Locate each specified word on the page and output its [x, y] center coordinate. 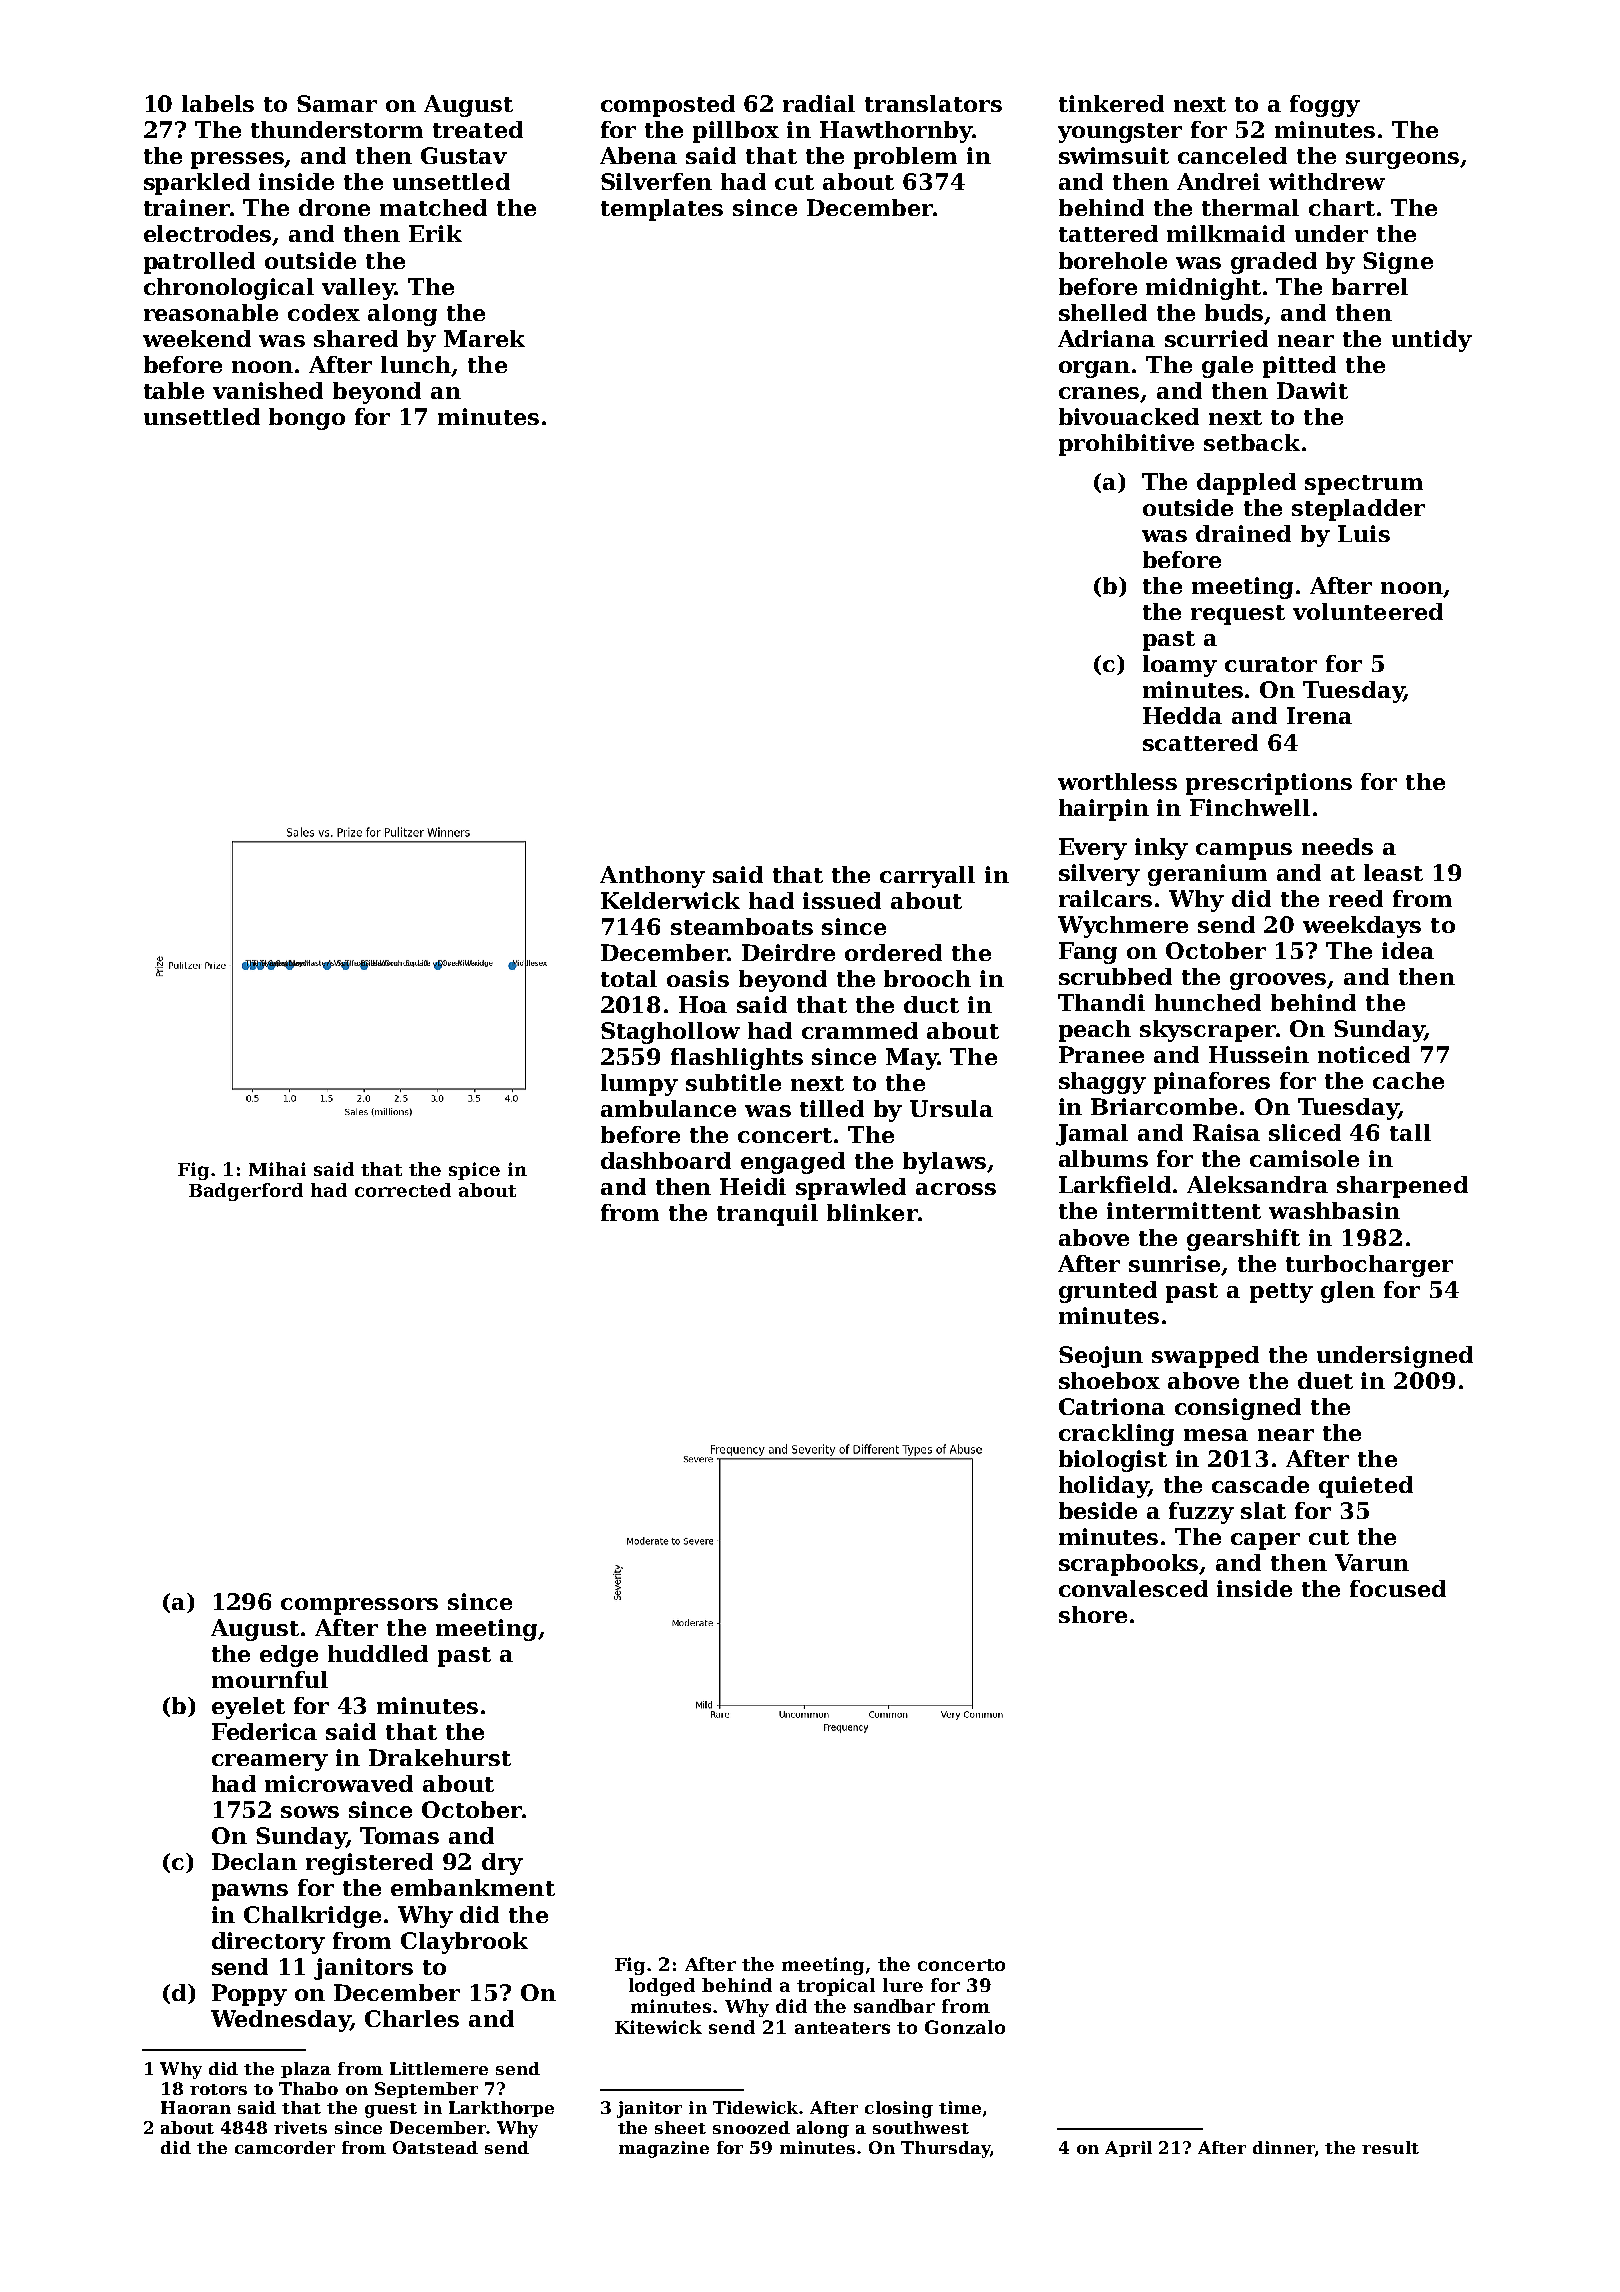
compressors [359, 1606]
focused [1398, 1588]
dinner [1284, 2147]
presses [238, 160]
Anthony [652, 877]
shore [1093, 1614]
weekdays [1362, 927]
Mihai [277, 1169]
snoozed [751, 2127]
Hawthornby [896, 132]
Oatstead [435, 2147]
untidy [1432, 341]
